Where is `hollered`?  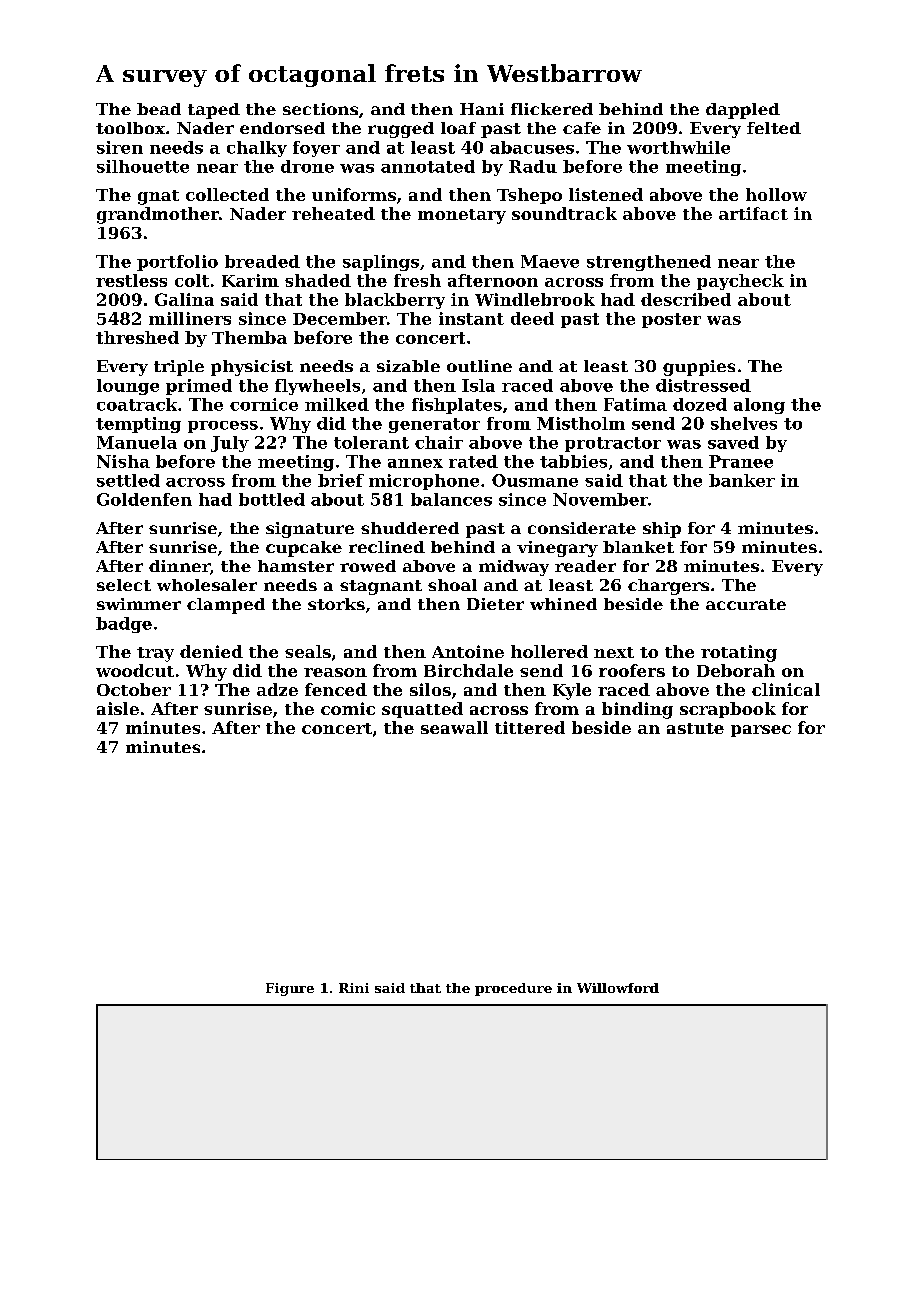
hollered is located at coordinates (549, 651).
